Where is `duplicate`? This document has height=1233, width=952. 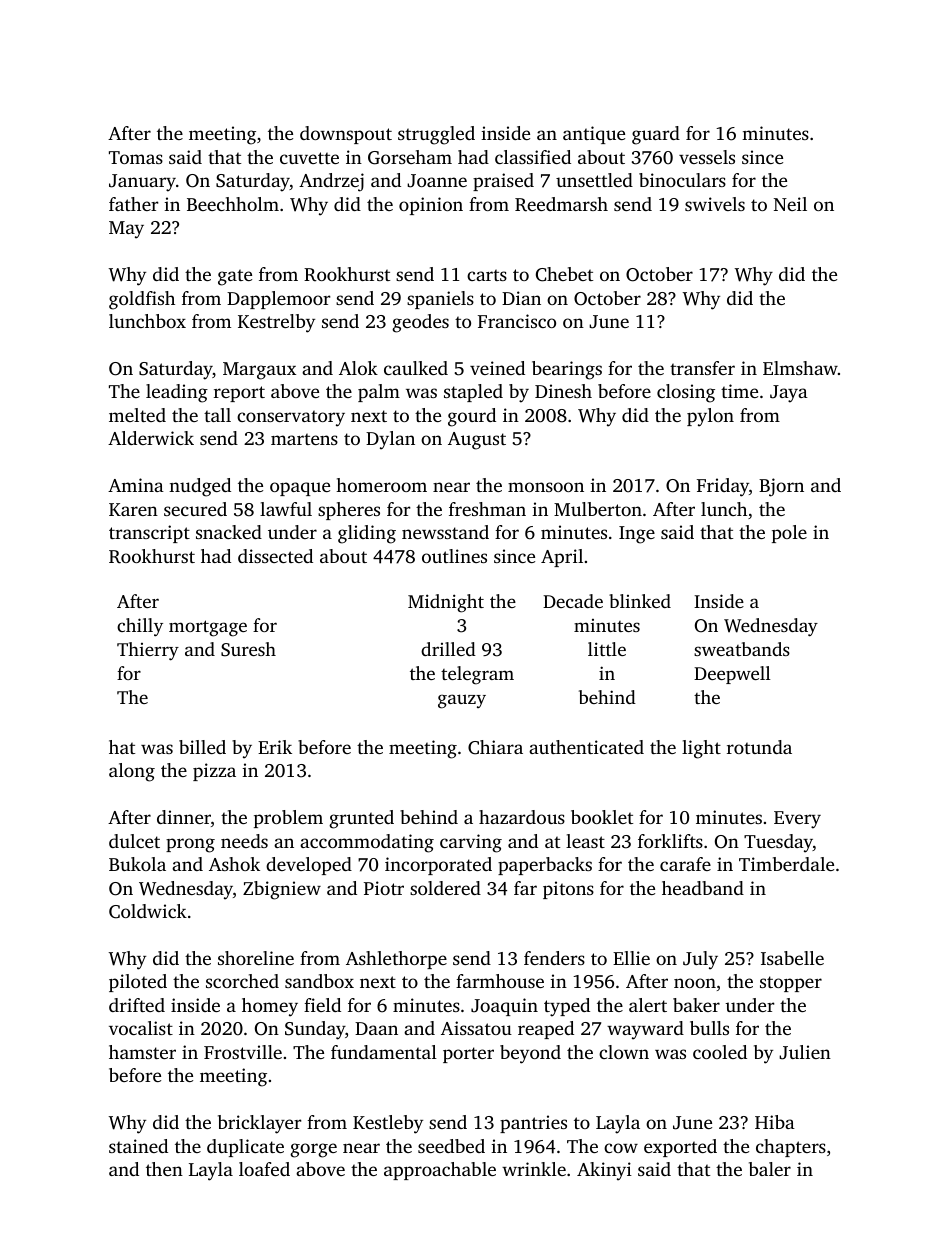 duplicate is located at coordinates (245, 1148).
